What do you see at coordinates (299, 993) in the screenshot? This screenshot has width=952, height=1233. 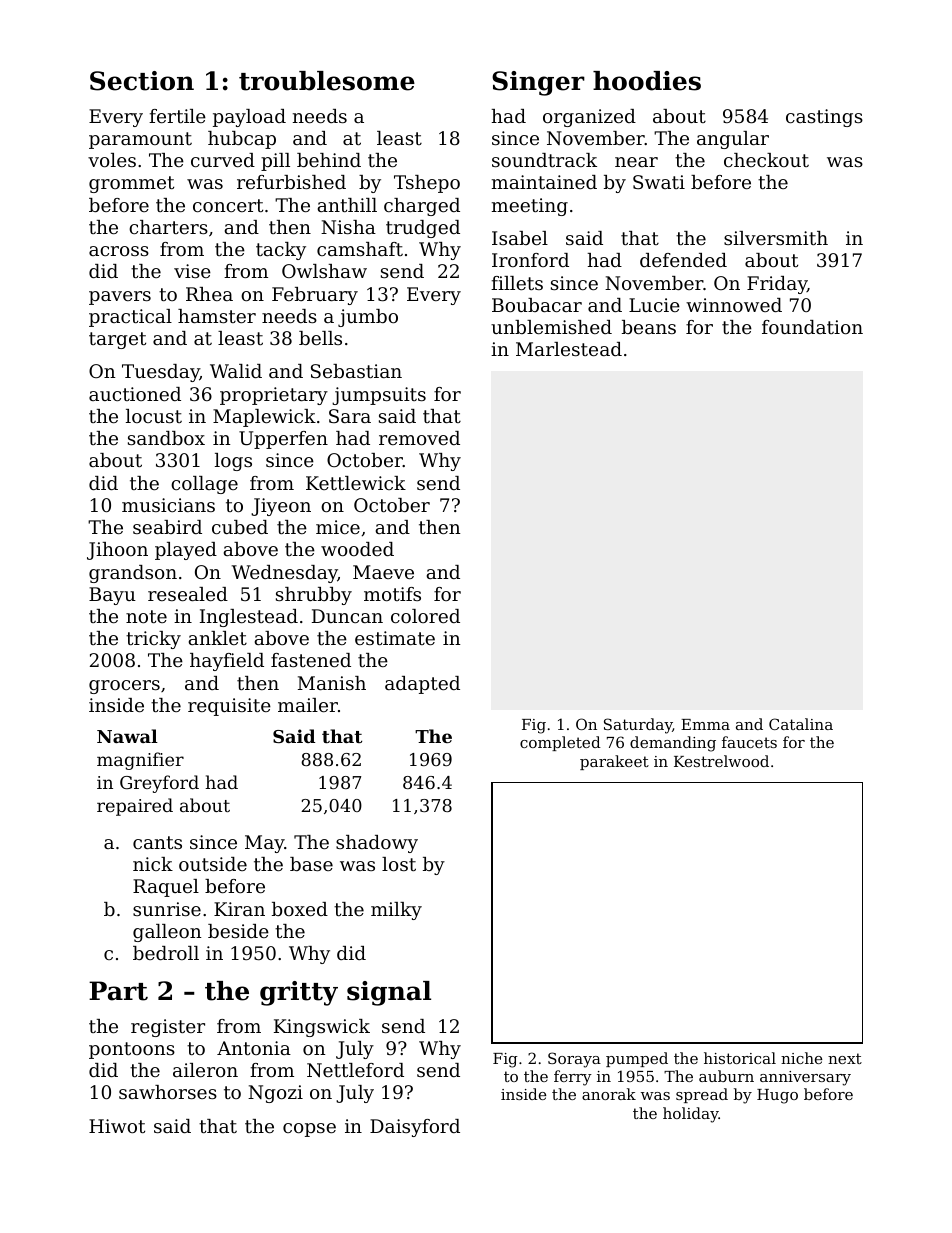 I see `gritty` at bounding box center [299, 993].
